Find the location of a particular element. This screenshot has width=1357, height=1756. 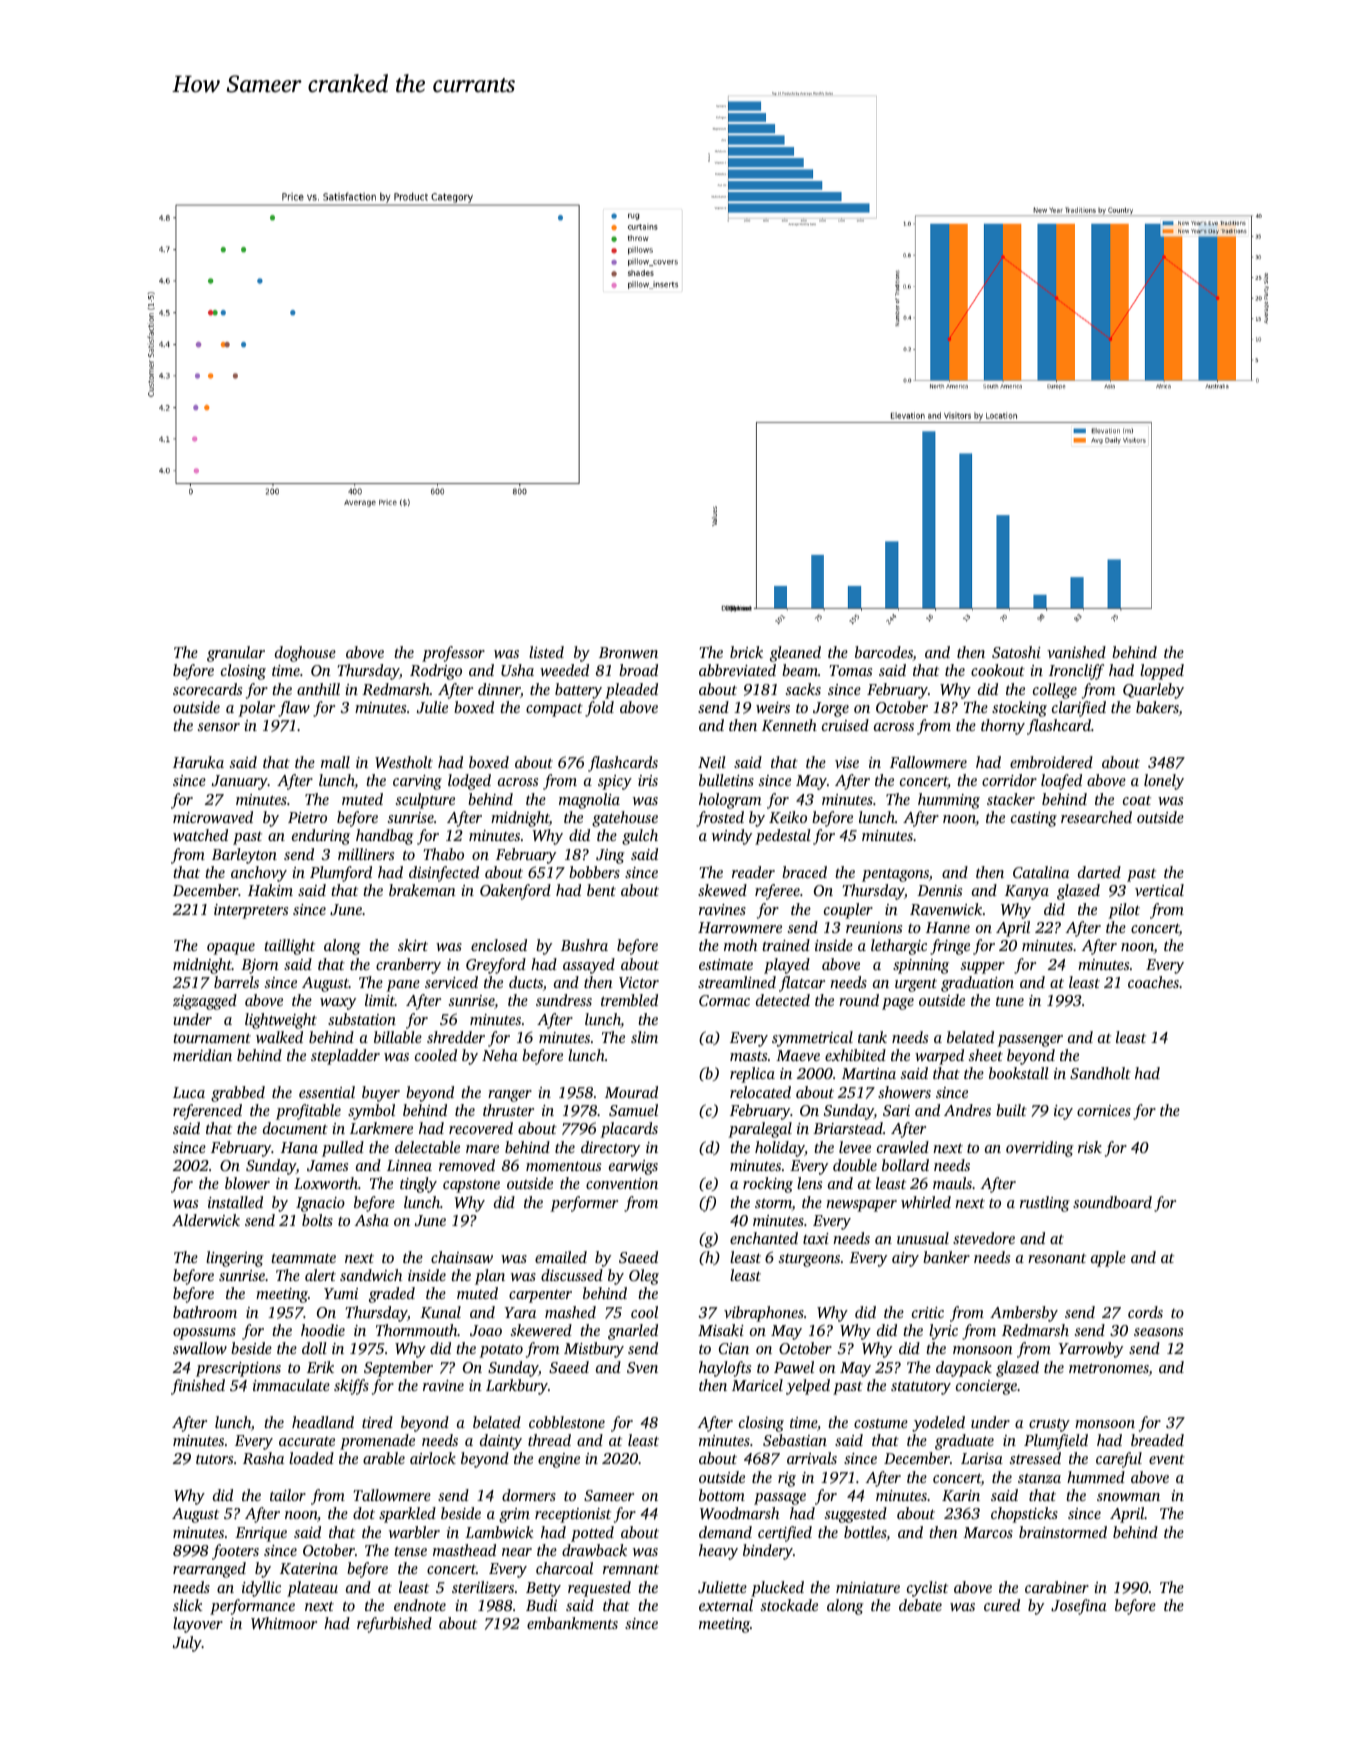

brick is located at coordinates (746, 652).
